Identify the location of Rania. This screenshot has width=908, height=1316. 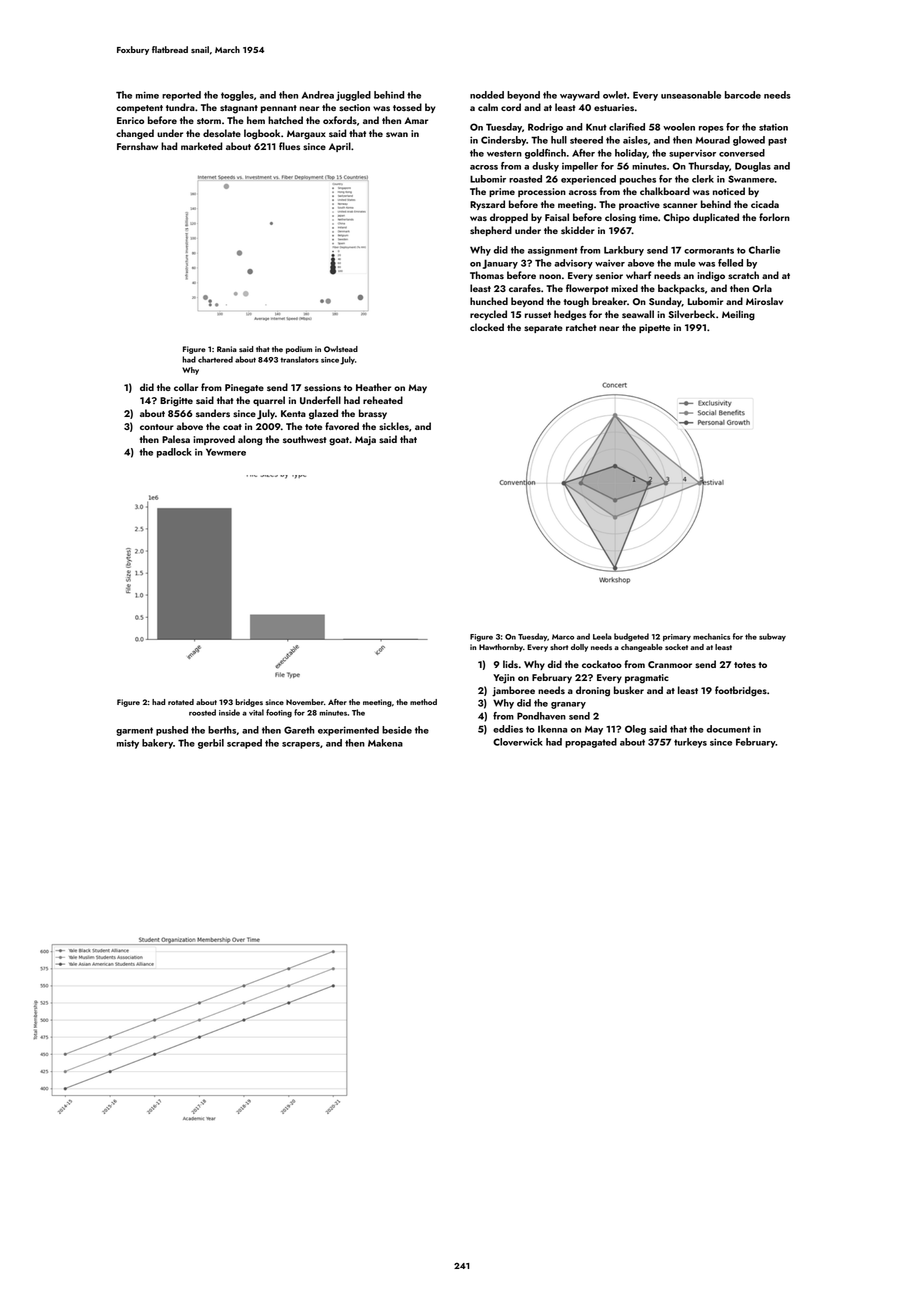
(227, 349).
